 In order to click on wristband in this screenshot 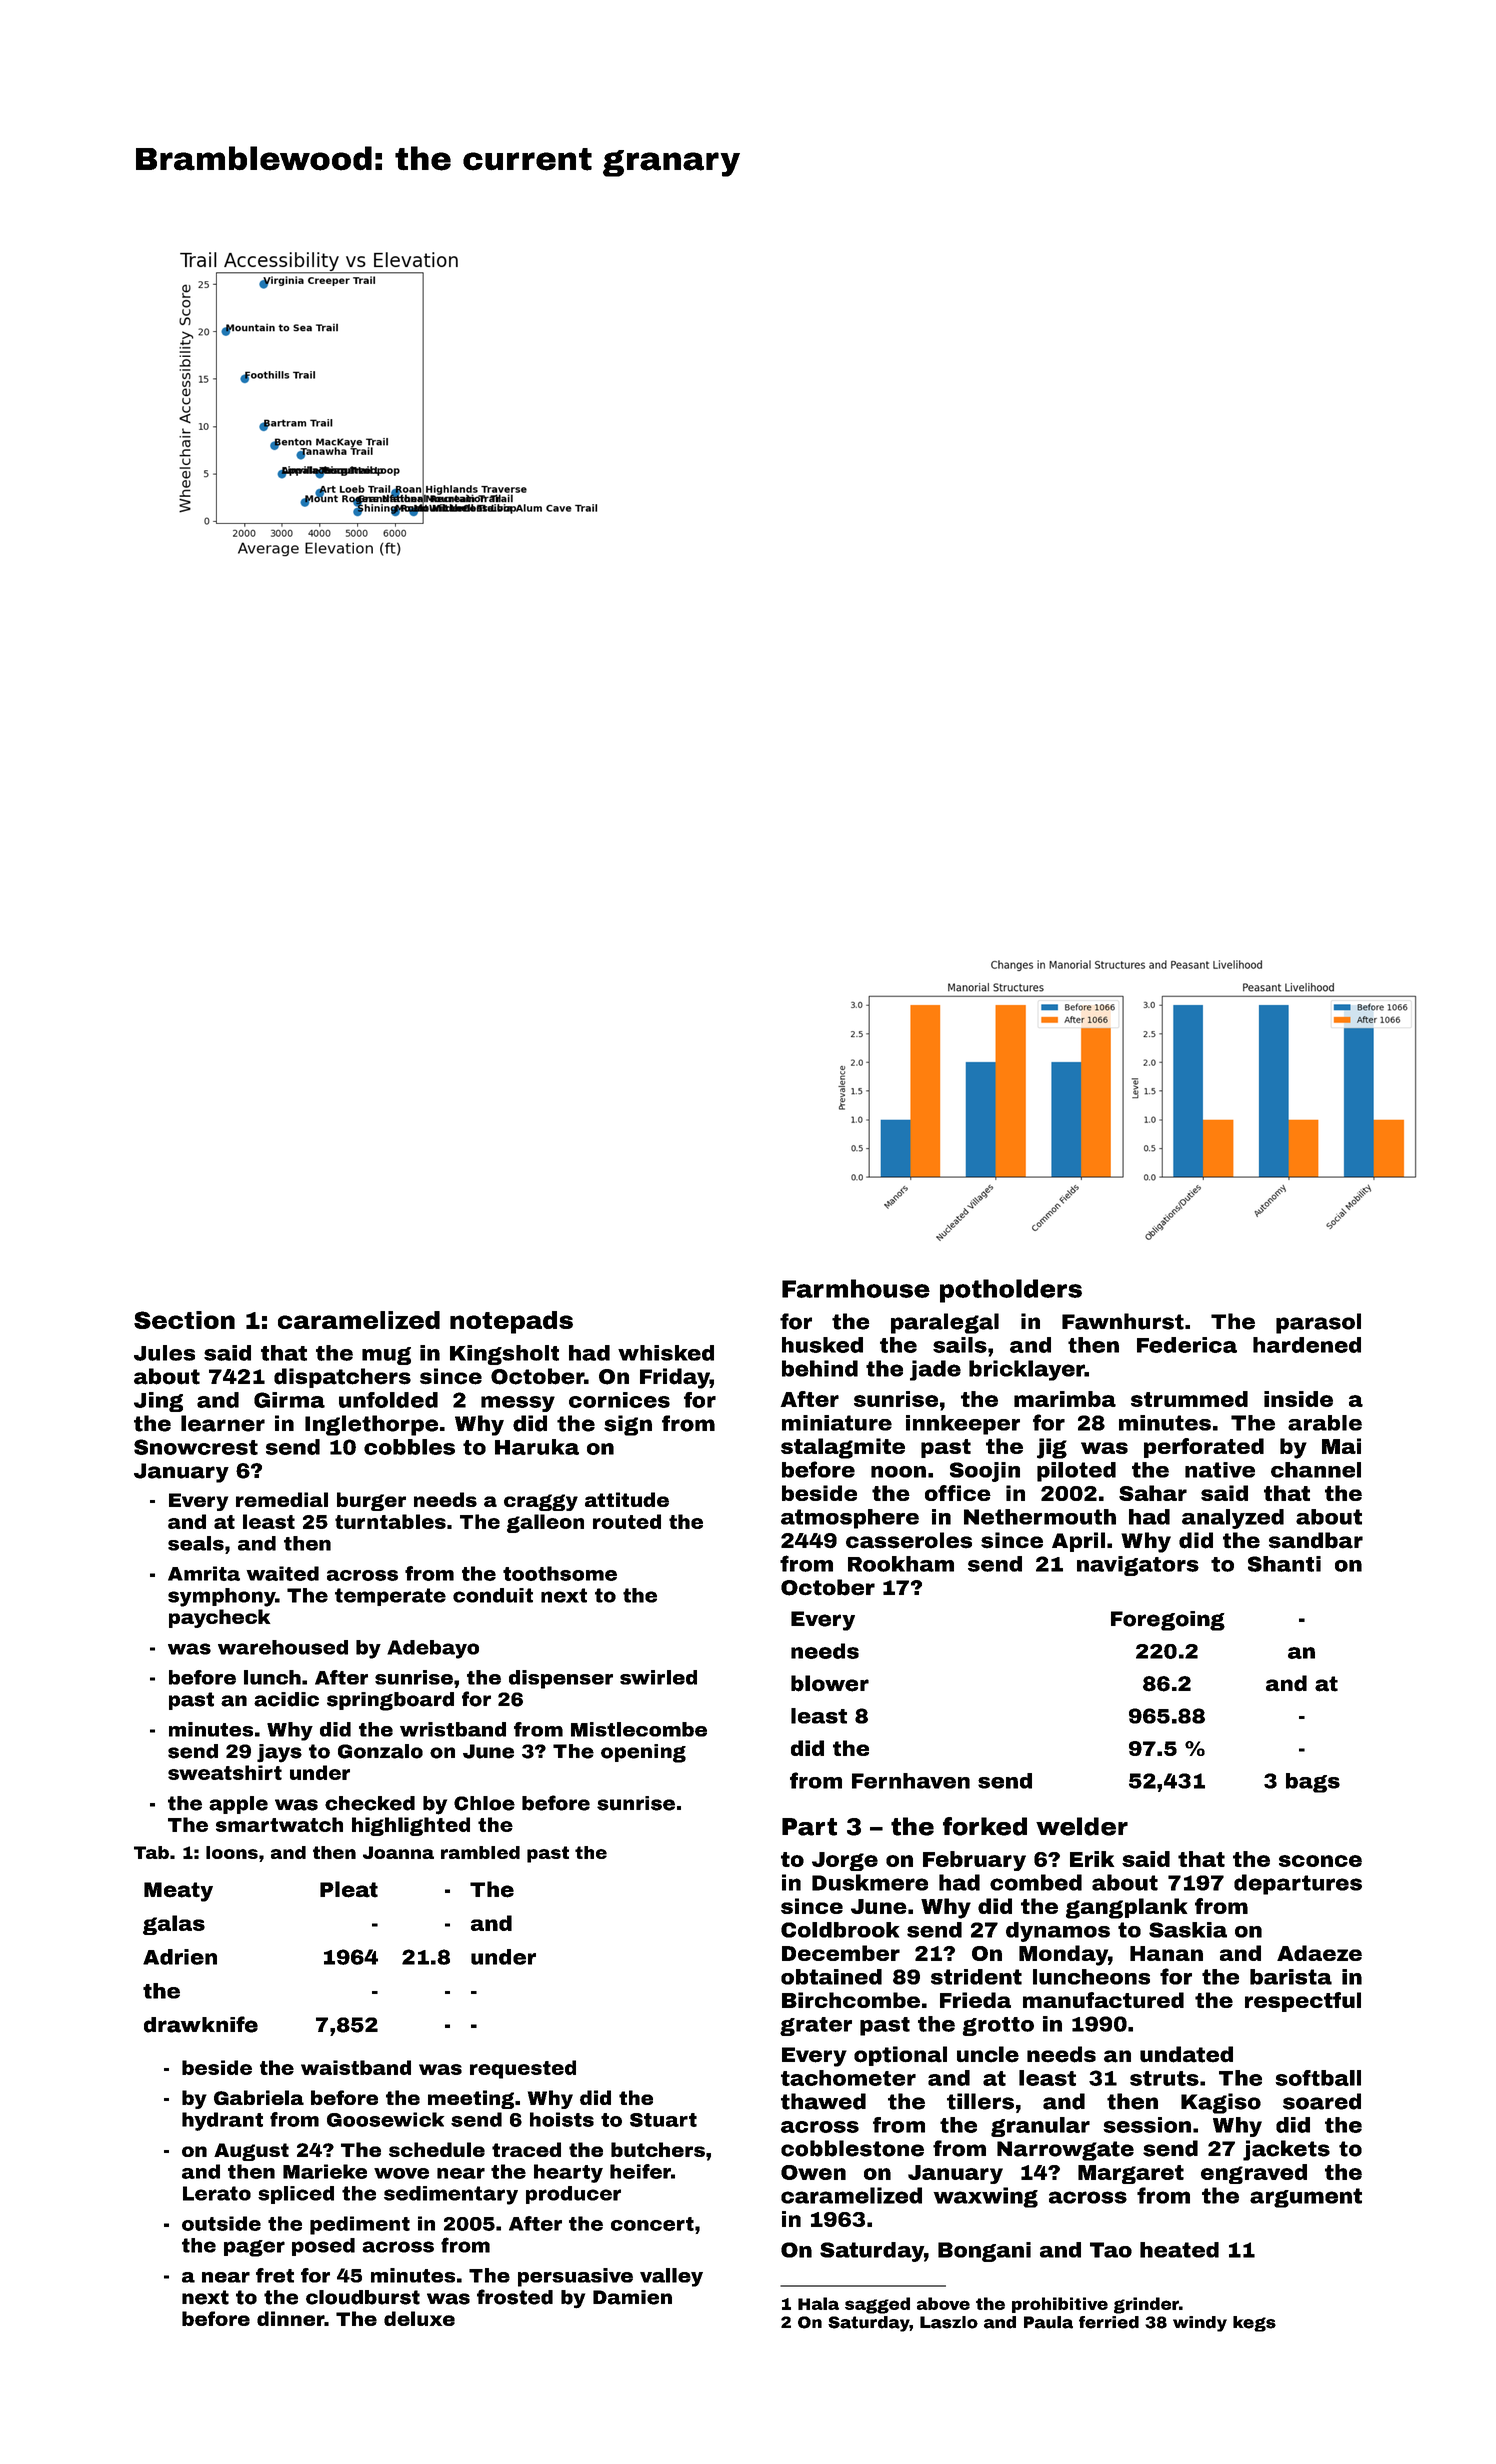, I will do `click(453, 1729)`.
